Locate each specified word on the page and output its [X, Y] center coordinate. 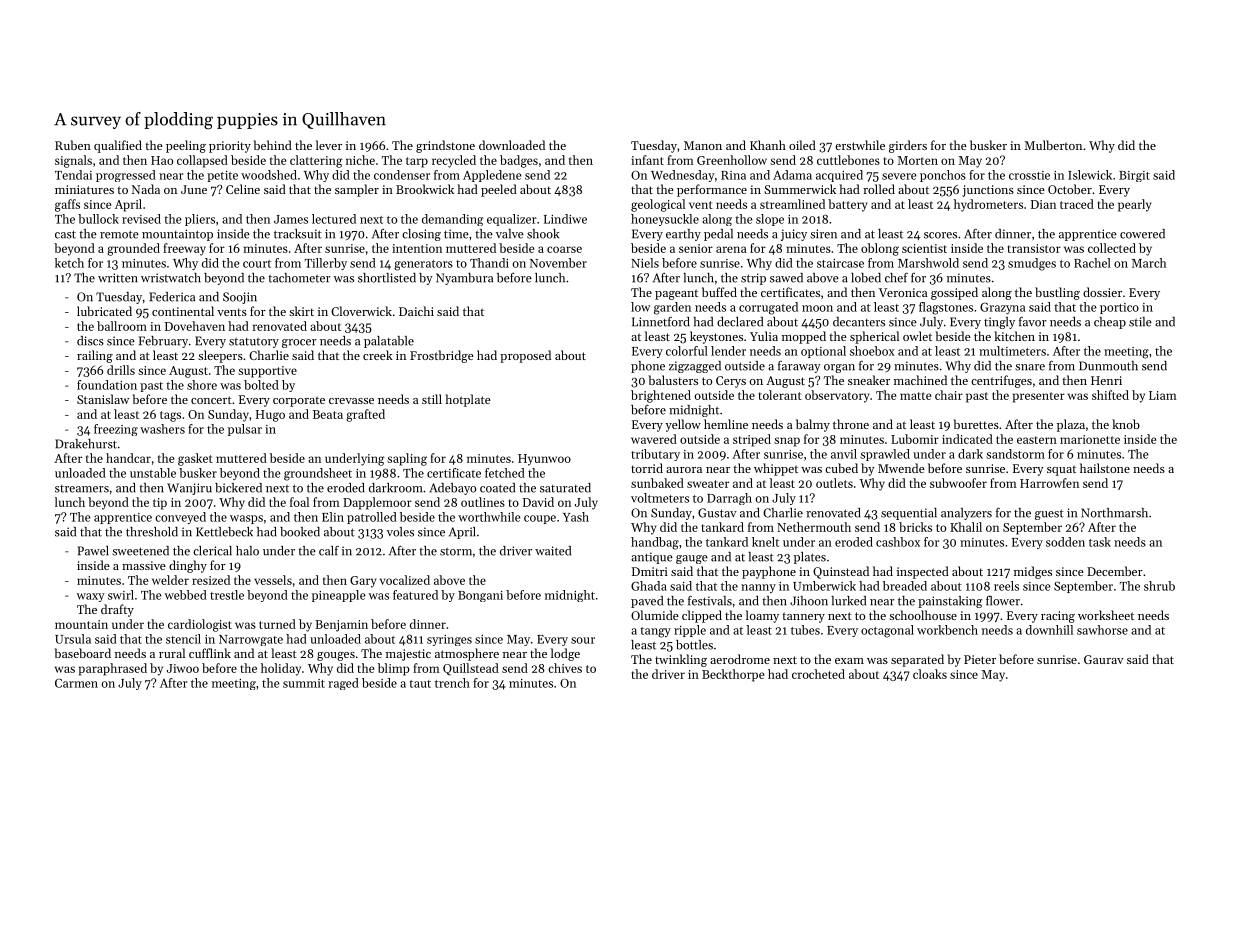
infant [647, 160]
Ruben [73, 145]
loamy [762, 616]
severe [899, 176]
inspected [923, 572]
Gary [363, 582]
